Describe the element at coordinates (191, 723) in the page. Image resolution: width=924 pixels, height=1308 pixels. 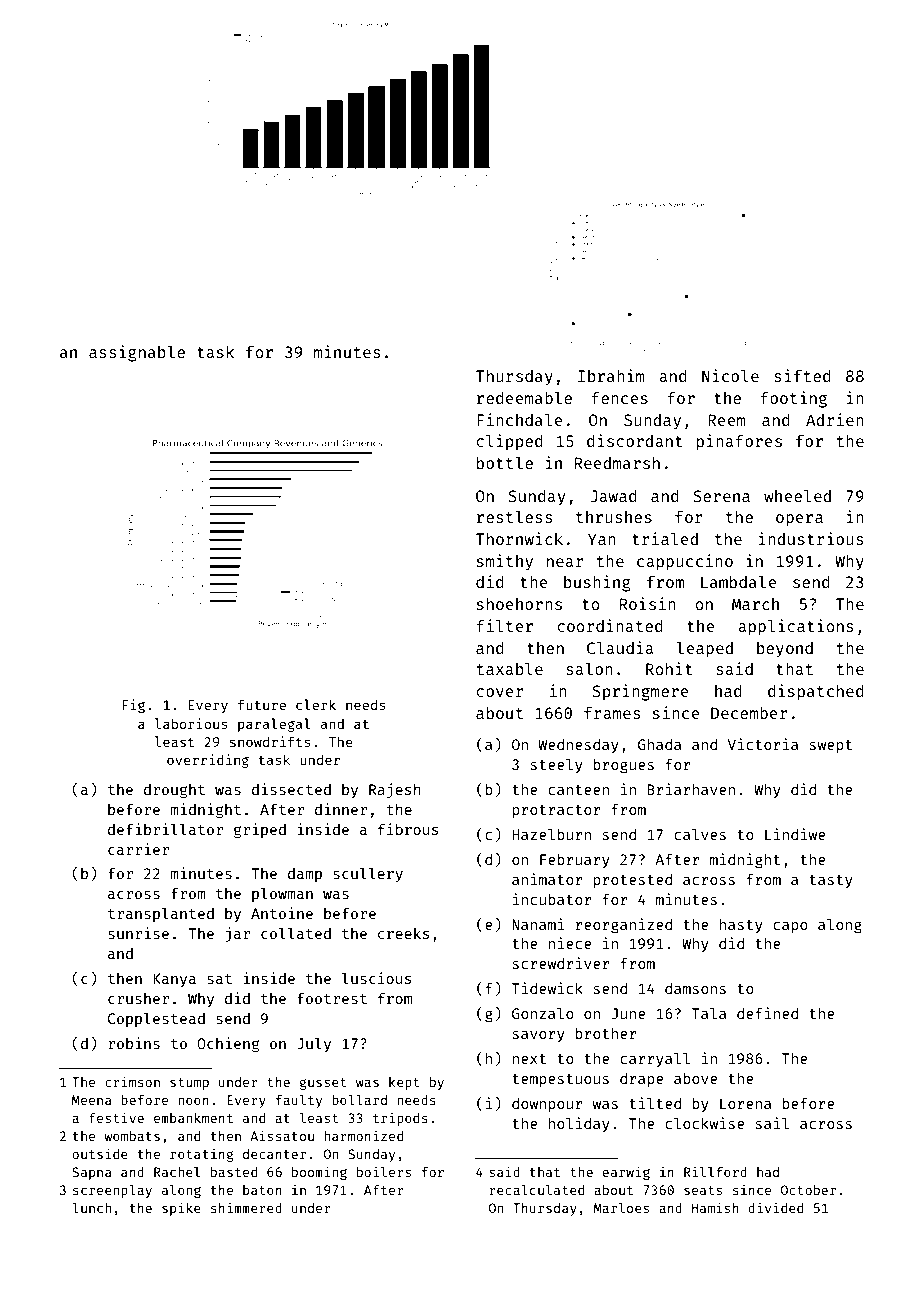
I see `laborious` at that location.
